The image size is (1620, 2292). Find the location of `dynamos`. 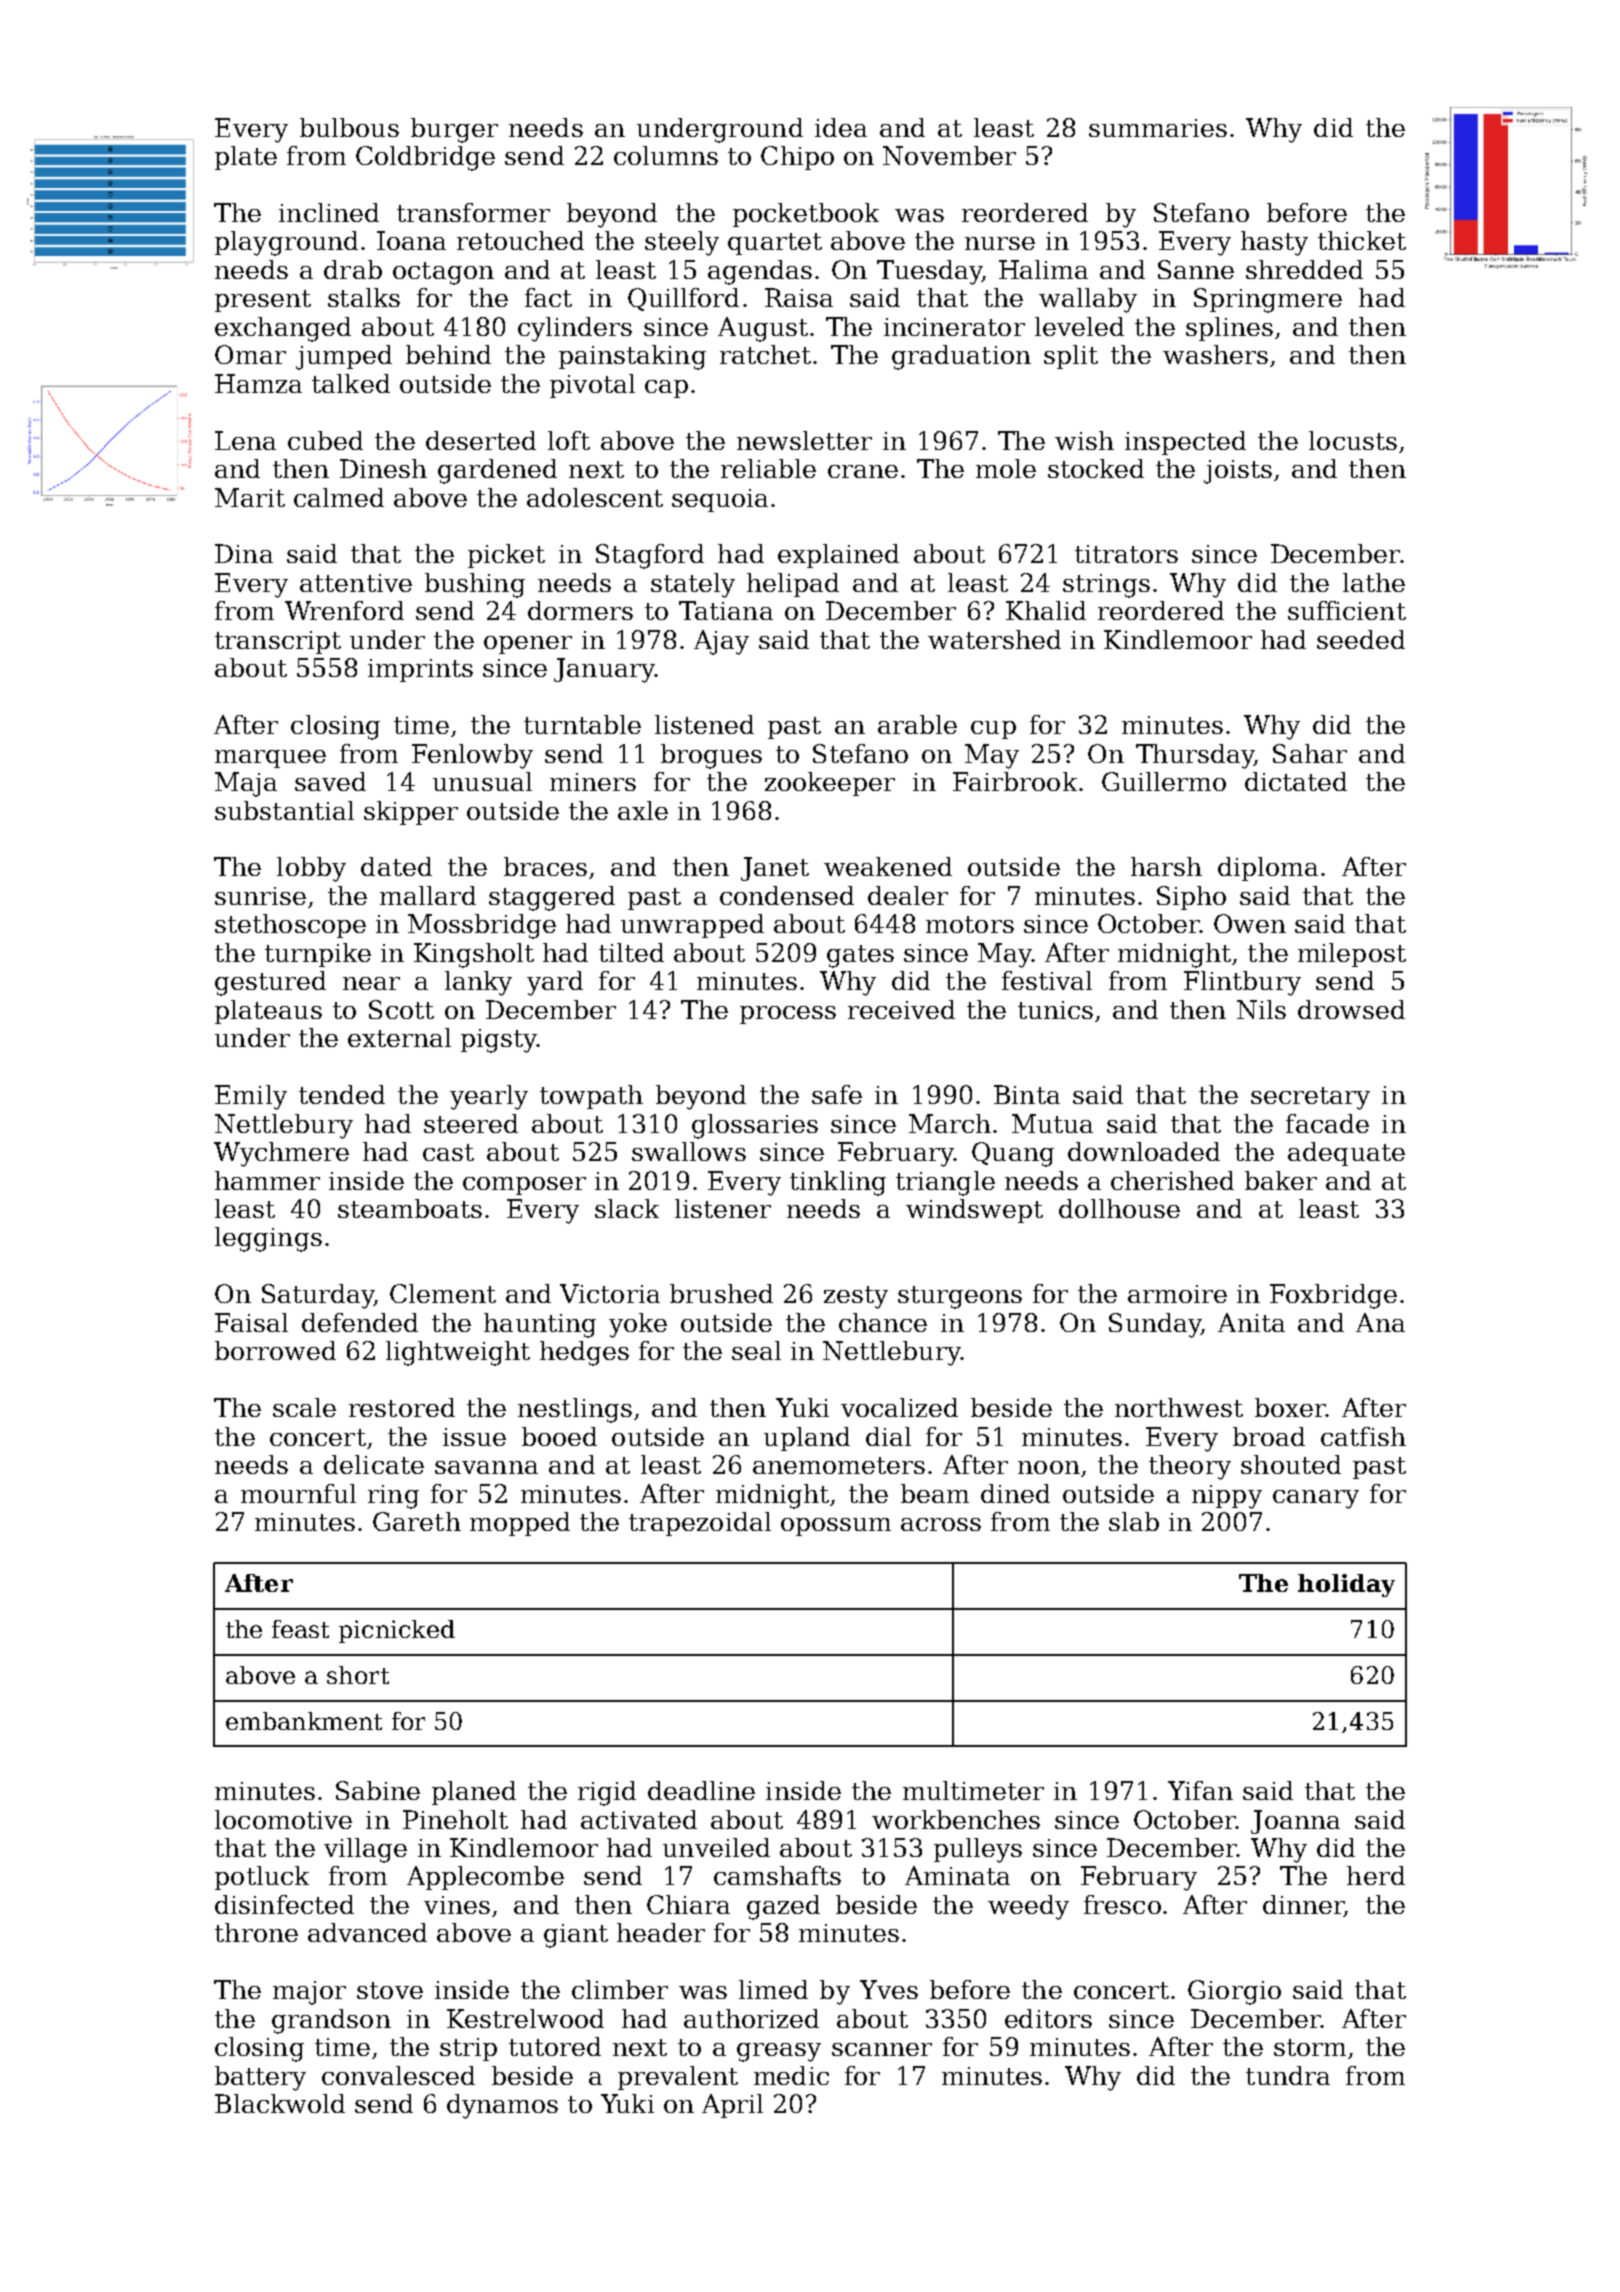

dynamos is located at coordinates (502, 2106).
